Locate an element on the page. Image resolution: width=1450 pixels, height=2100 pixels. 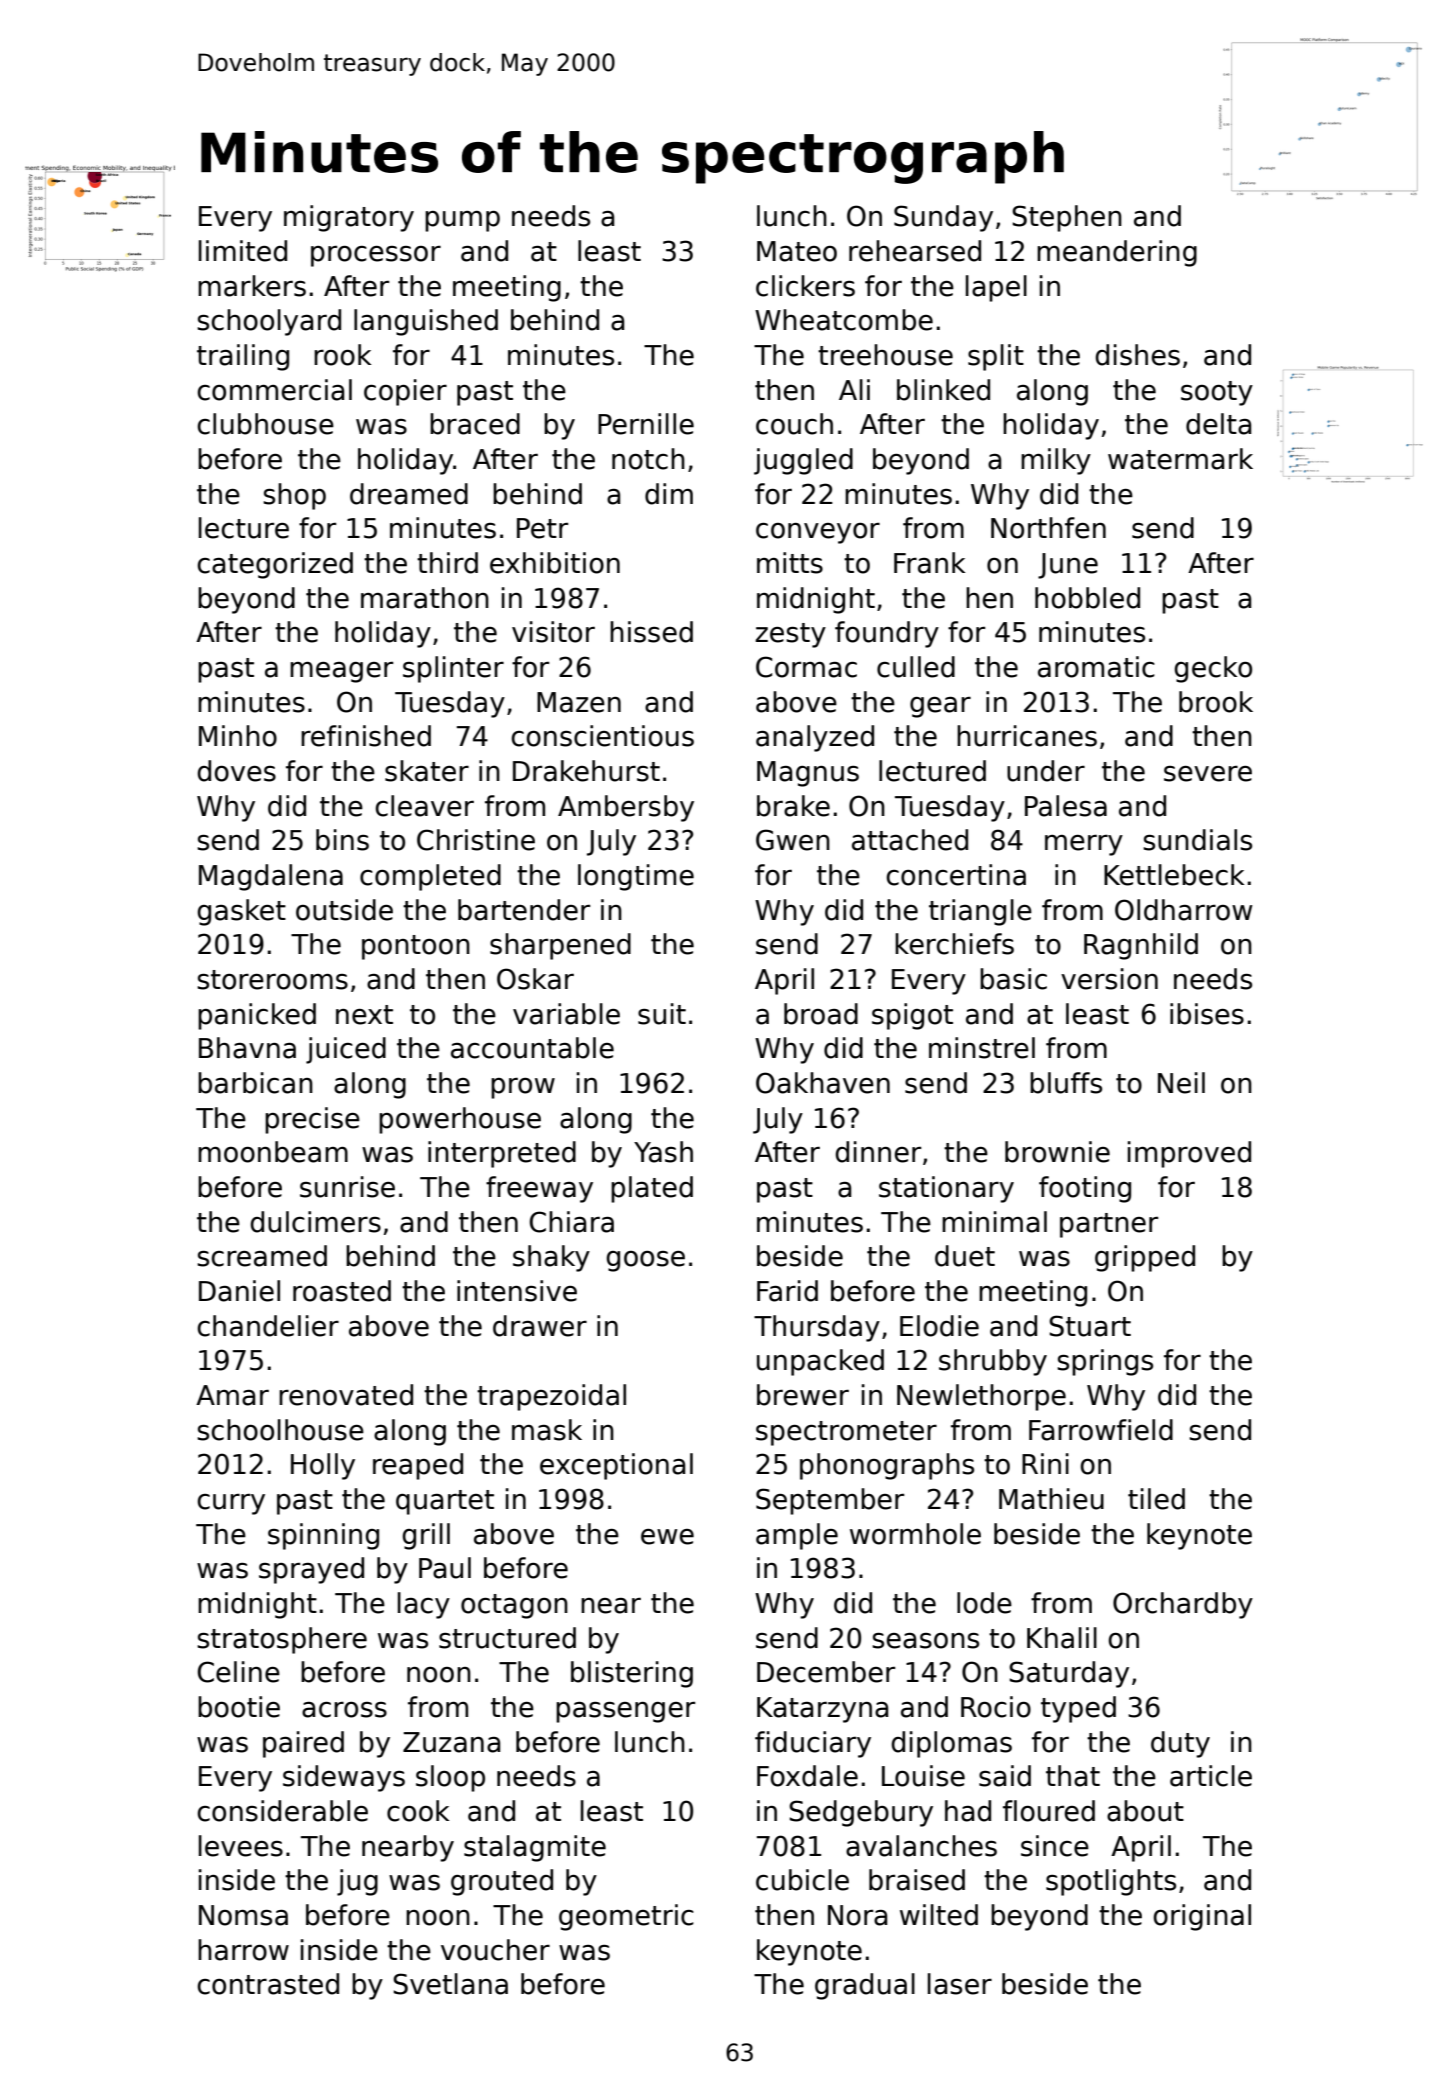
Orchardby is located at coordinates (1183, 1605).
